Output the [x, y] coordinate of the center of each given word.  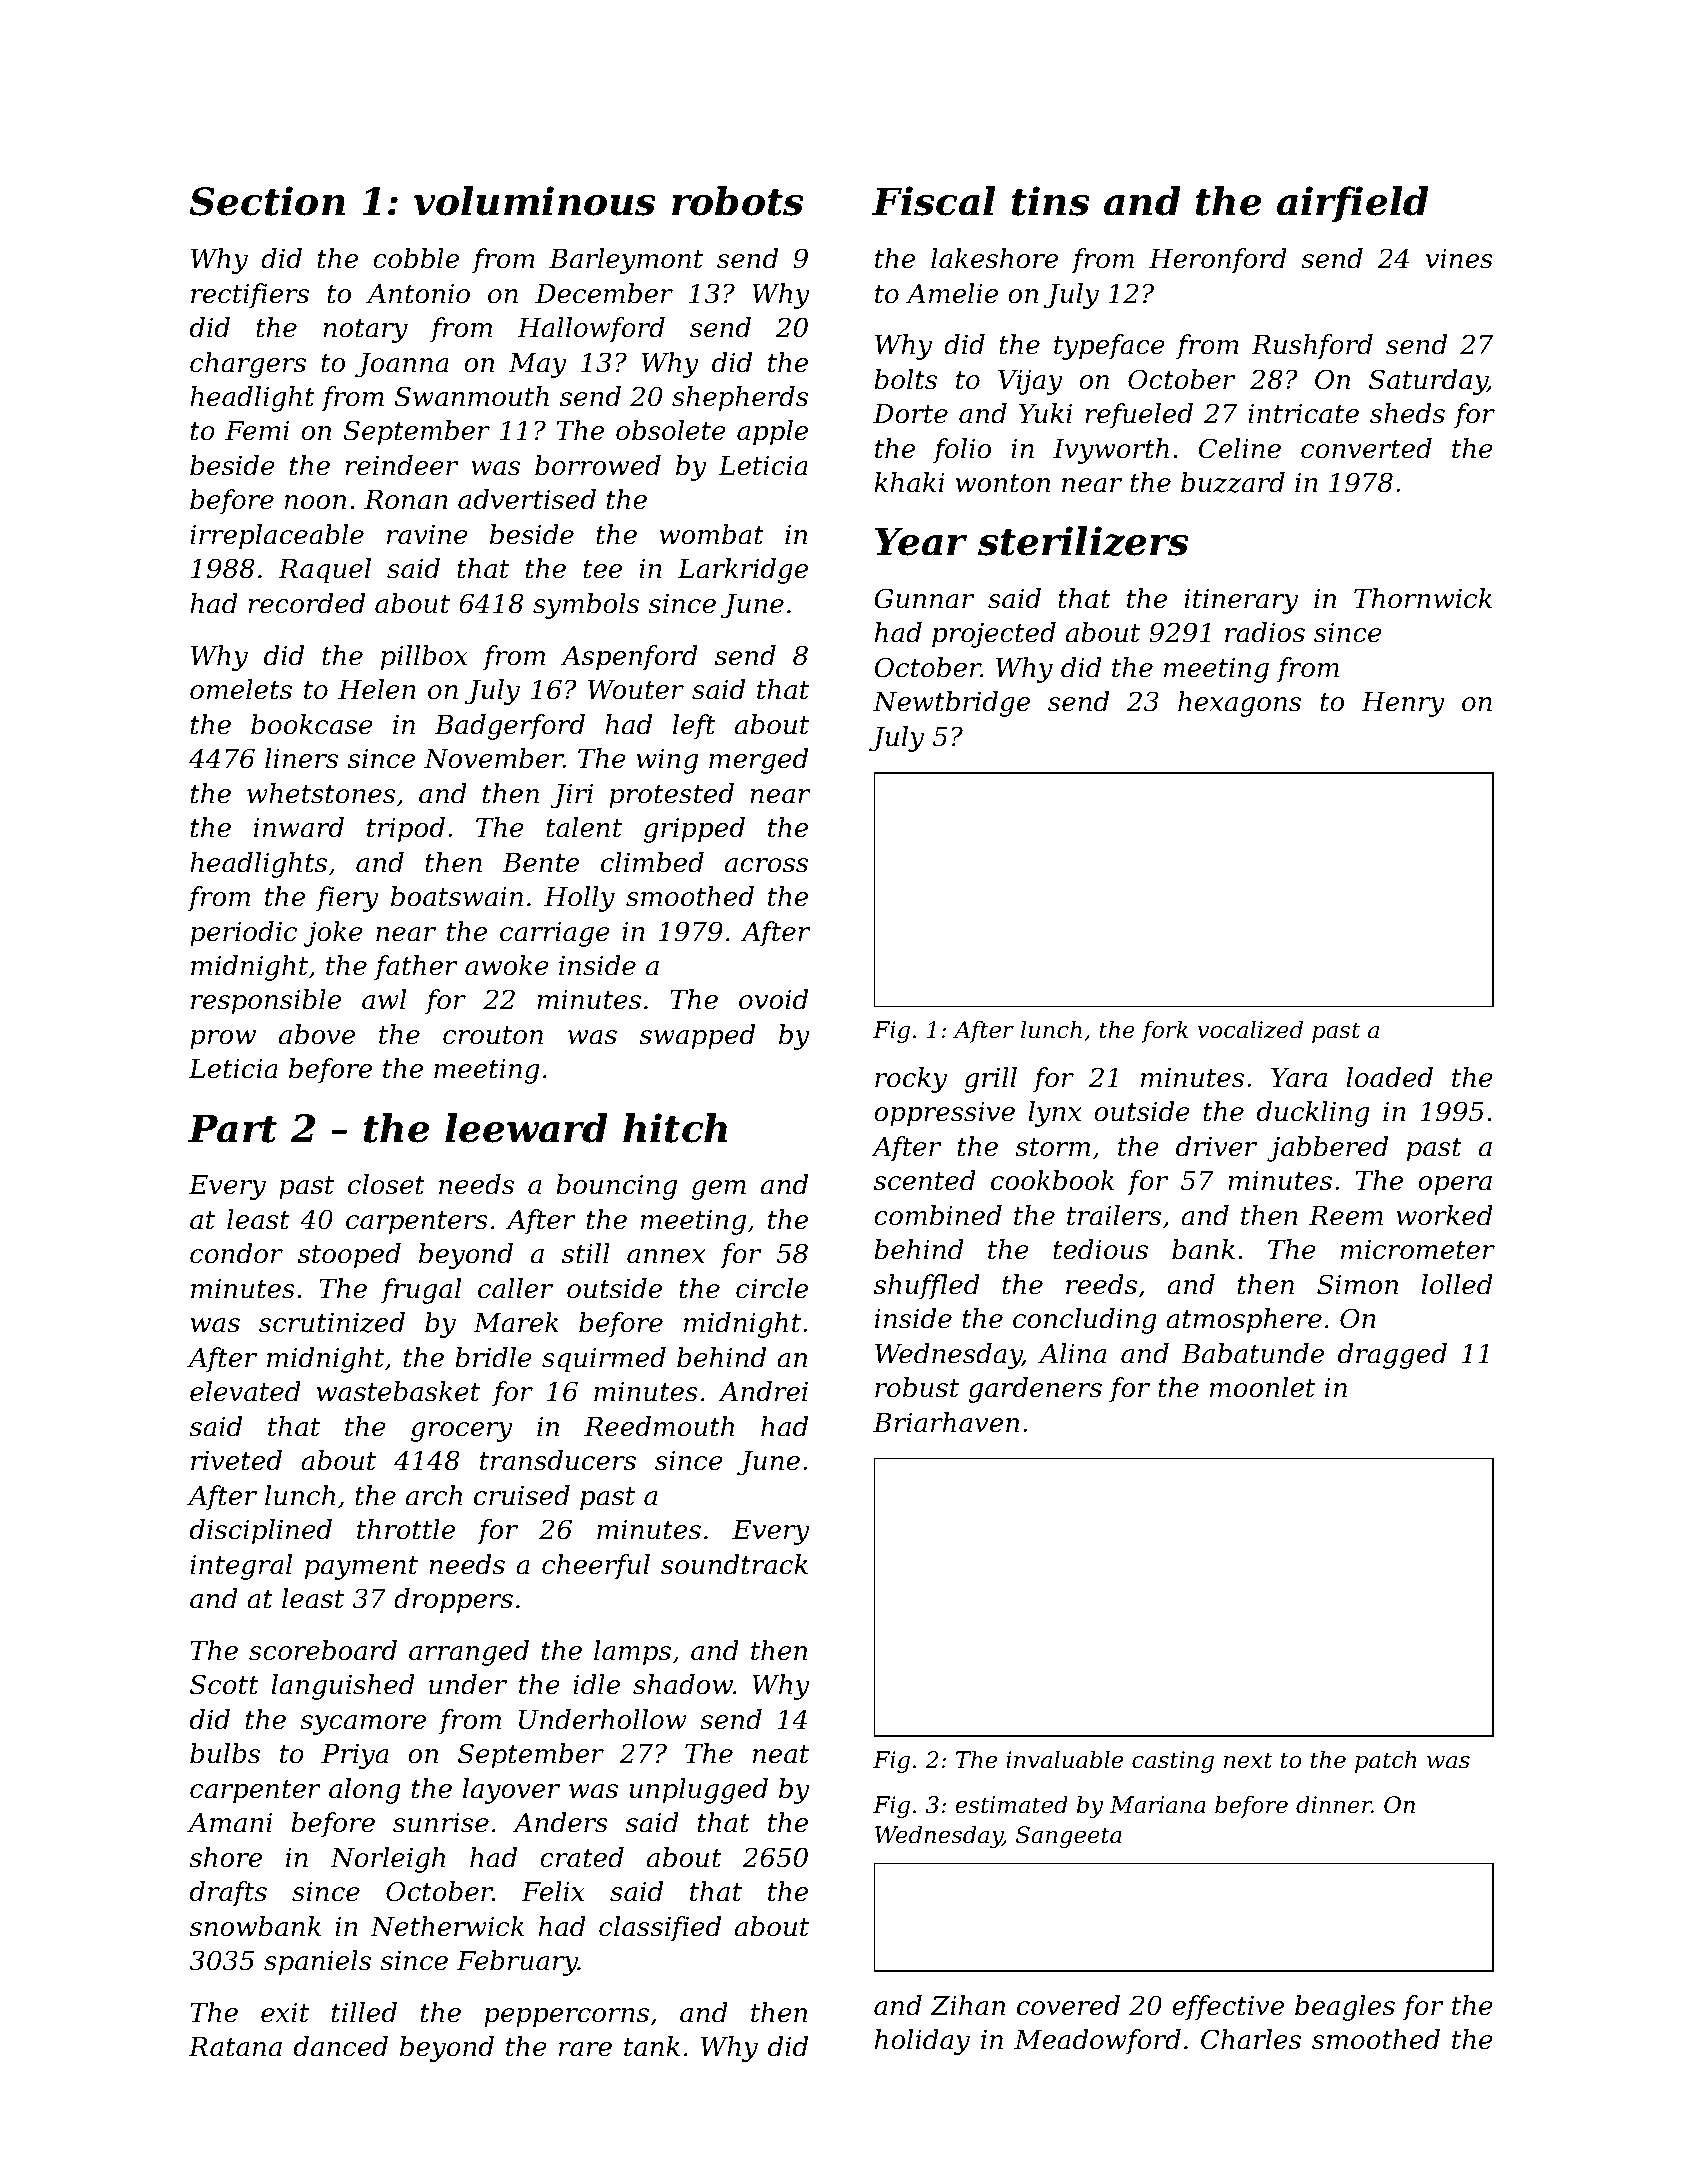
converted [1366, 448]
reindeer [401, 465]
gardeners [1035, 1390]
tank [652, 2046]
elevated [245, 1391]
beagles [1345, 2008]
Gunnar [924, 598]
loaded [1389, 1077]
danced [341, 2046]
